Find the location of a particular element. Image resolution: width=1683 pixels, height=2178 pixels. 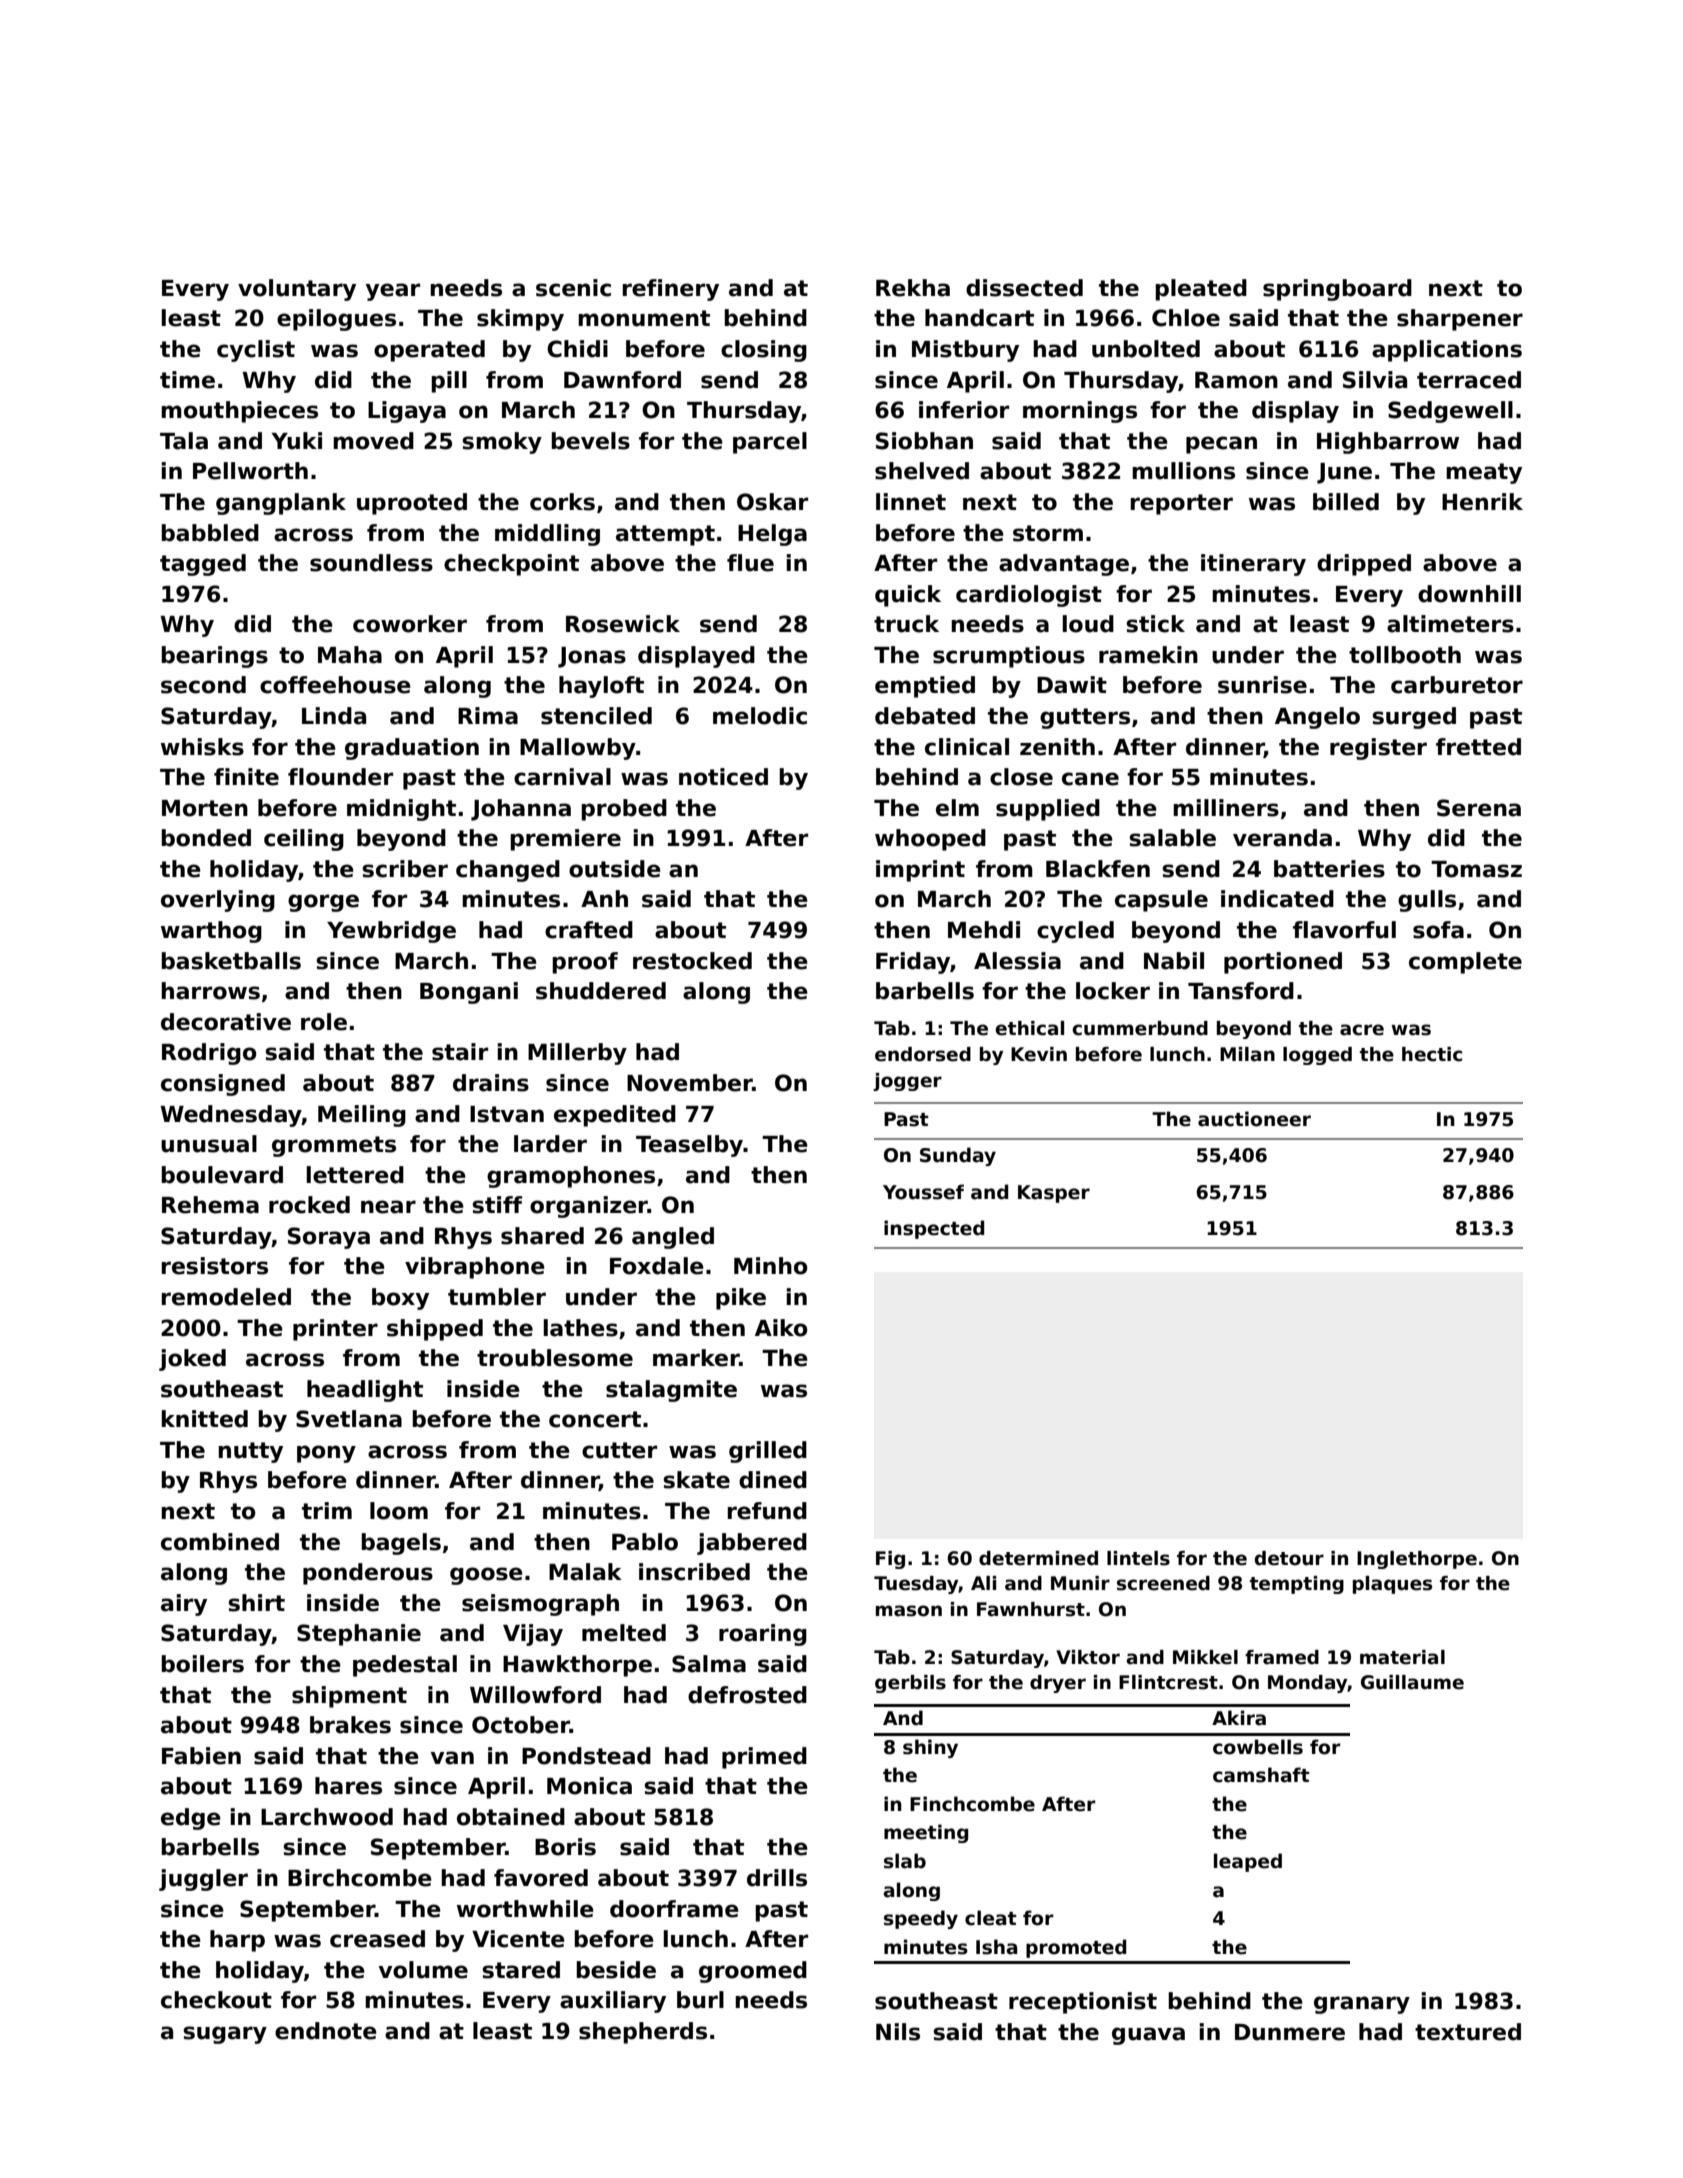

creased is located at coordinates (377, 1939).
